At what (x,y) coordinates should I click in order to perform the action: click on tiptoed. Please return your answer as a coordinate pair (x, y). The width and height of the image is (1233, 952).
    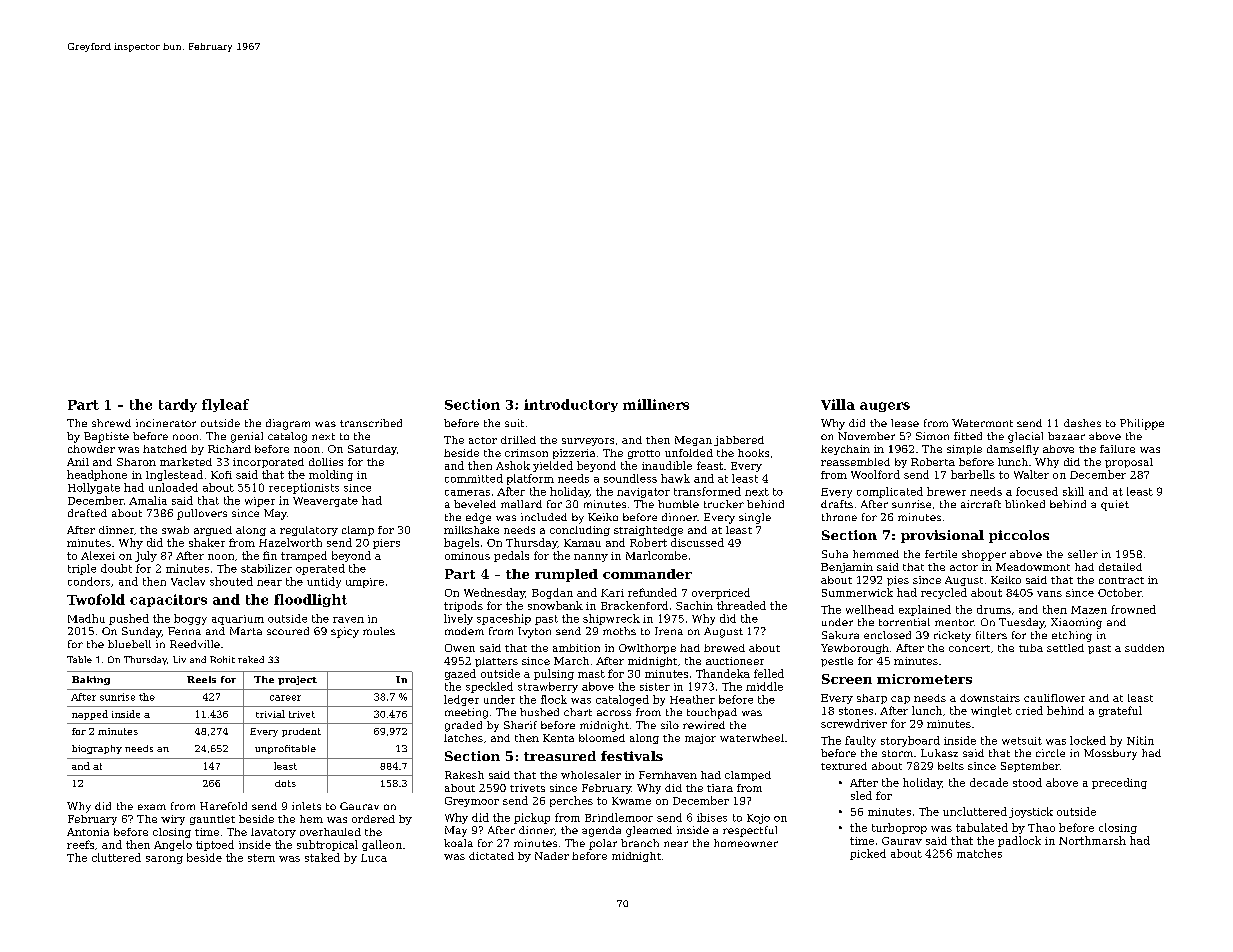
    Looking at the image, I should click on (215, 845).
